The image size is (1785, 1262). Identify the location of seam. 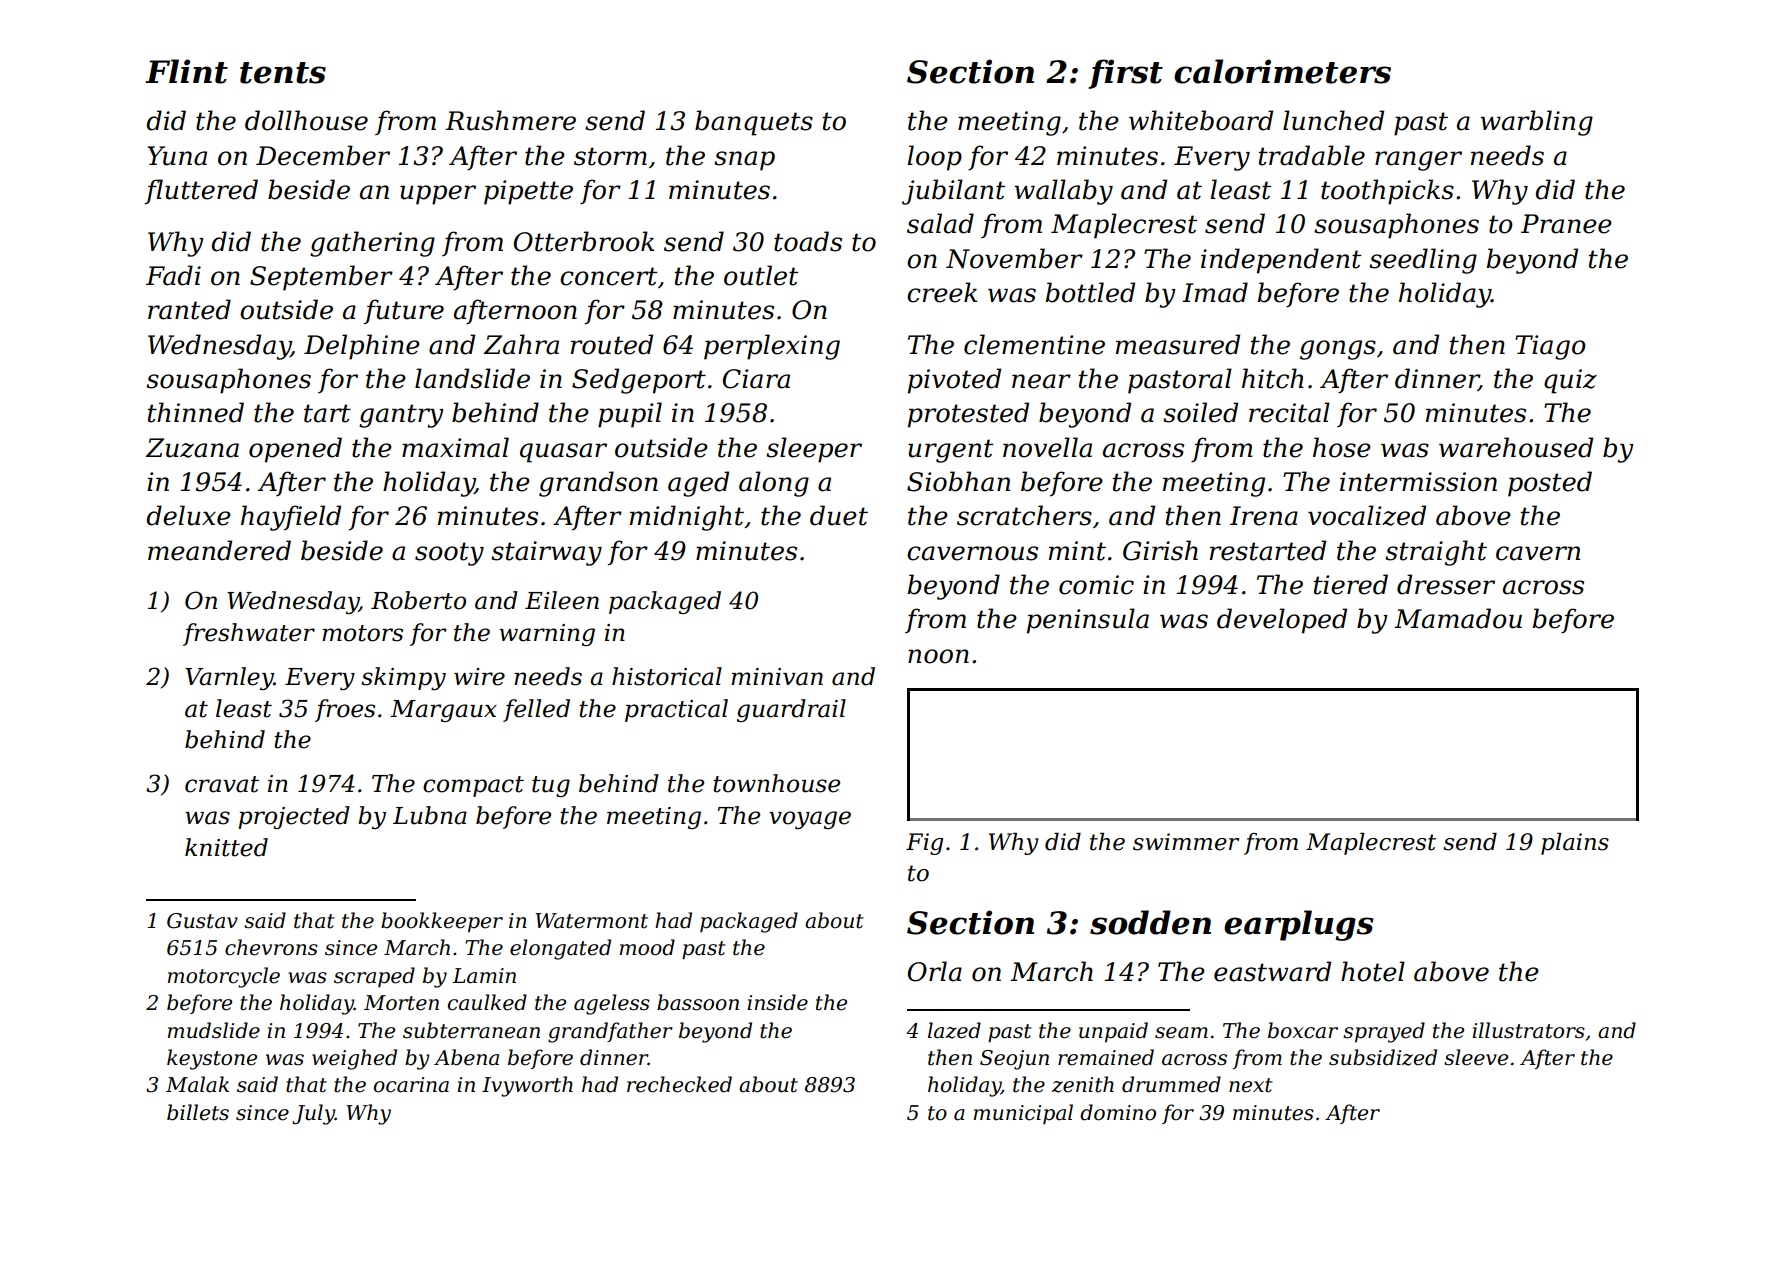
(1181, 1033).
